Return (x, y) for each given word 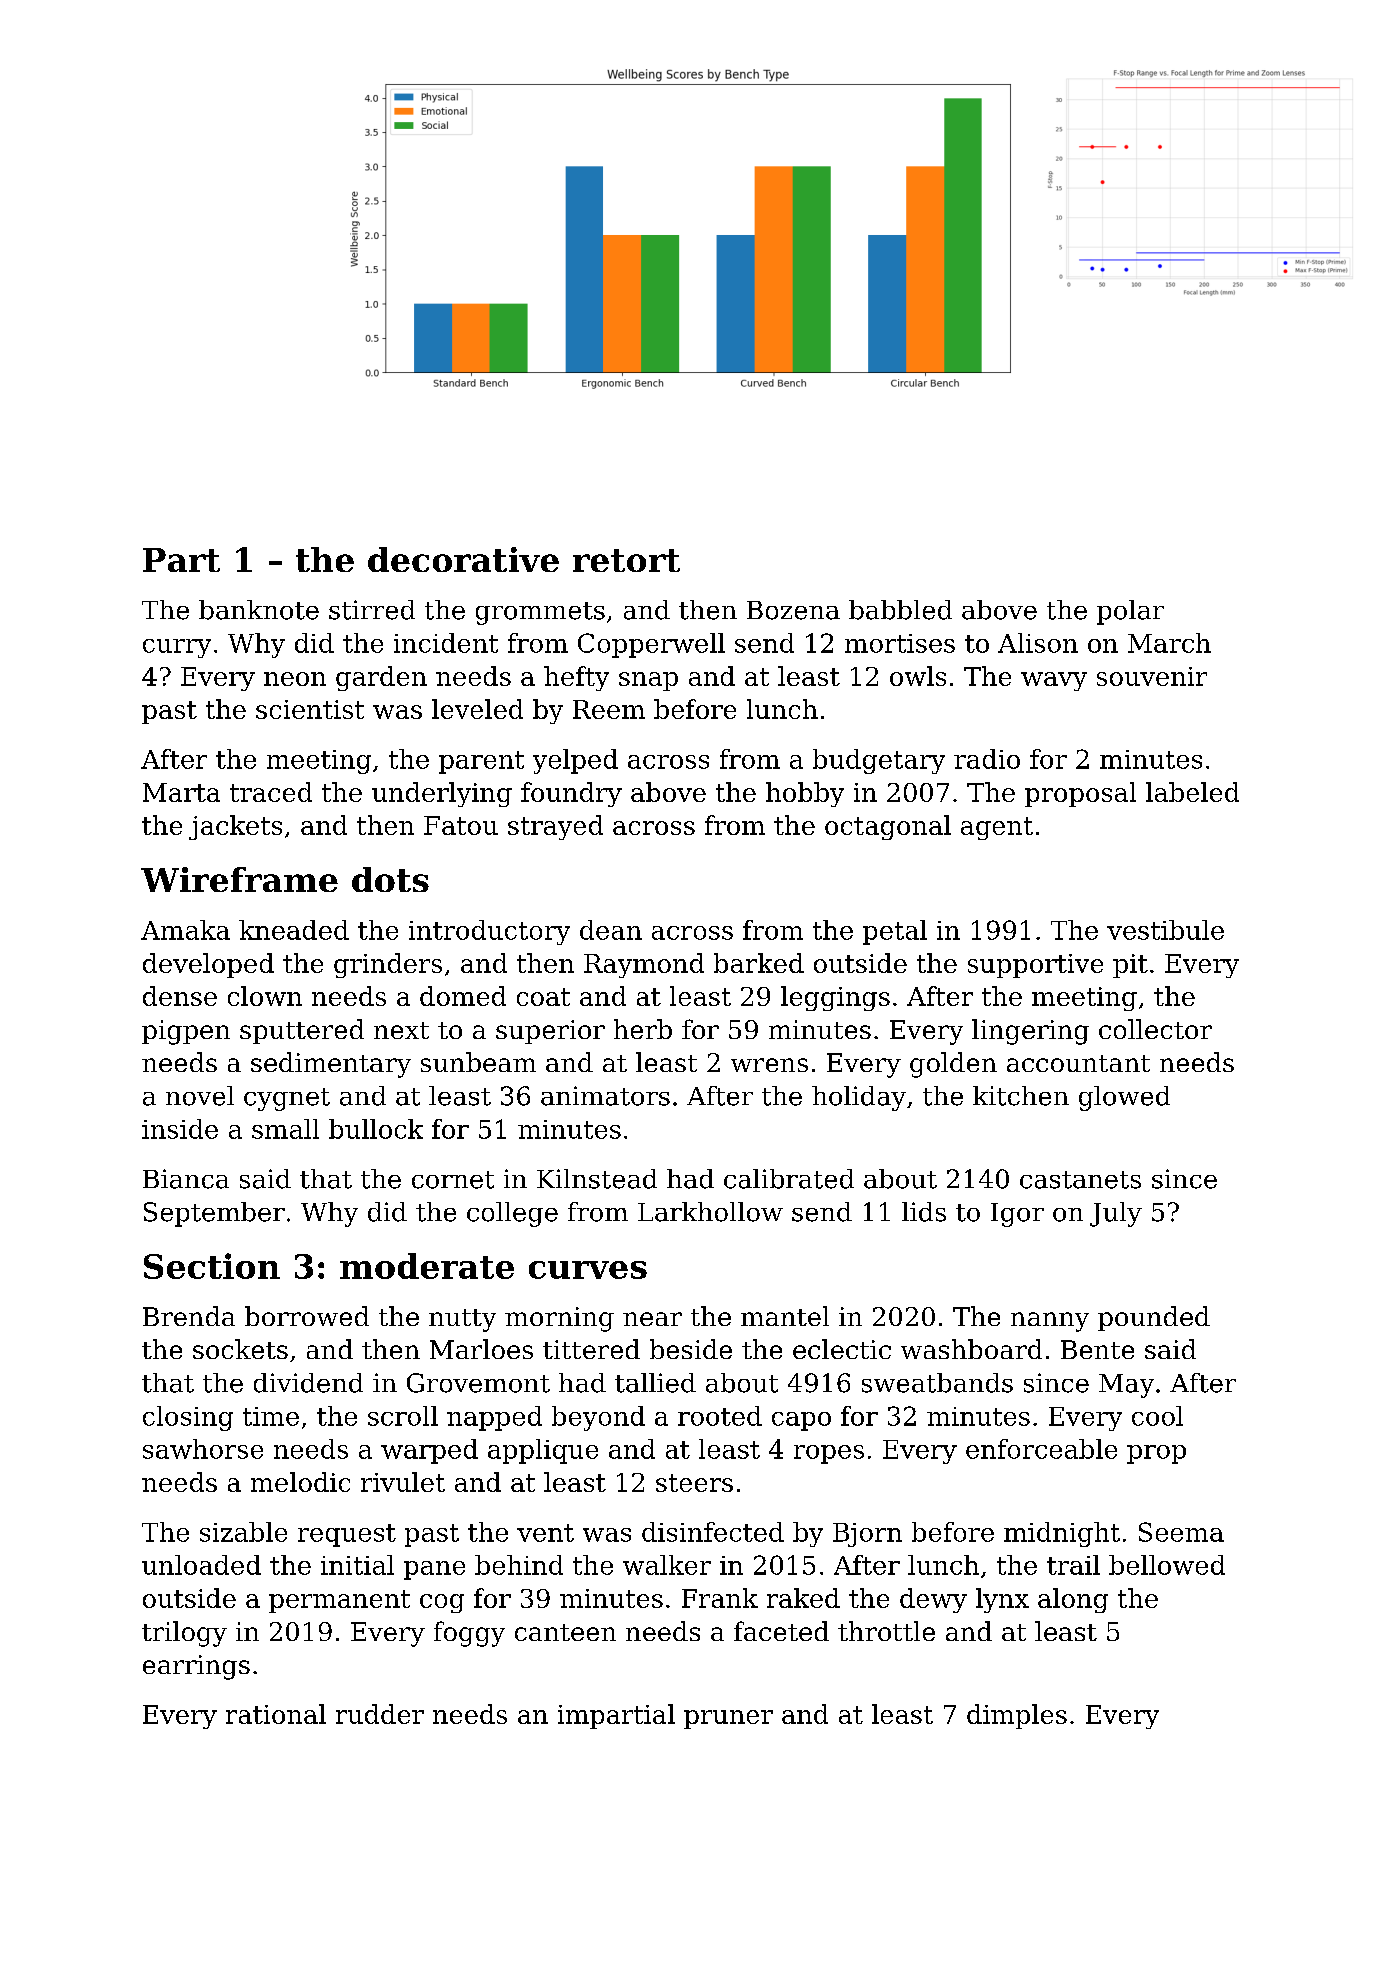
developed (208, 965)
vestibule (1165, 930)
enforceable (1041, 1449)
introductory (489, 932)
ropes (829, 1454)
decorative (463, 559)
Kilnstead (597, 1179)
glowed (1124, 1098)
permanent (339, 1601)
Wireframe (239, 879)
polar (1130, 612)
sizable (243, 1532)
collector (1155, 1029)
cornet (453, 1180)
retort (626, 560)
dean (611, 930)
